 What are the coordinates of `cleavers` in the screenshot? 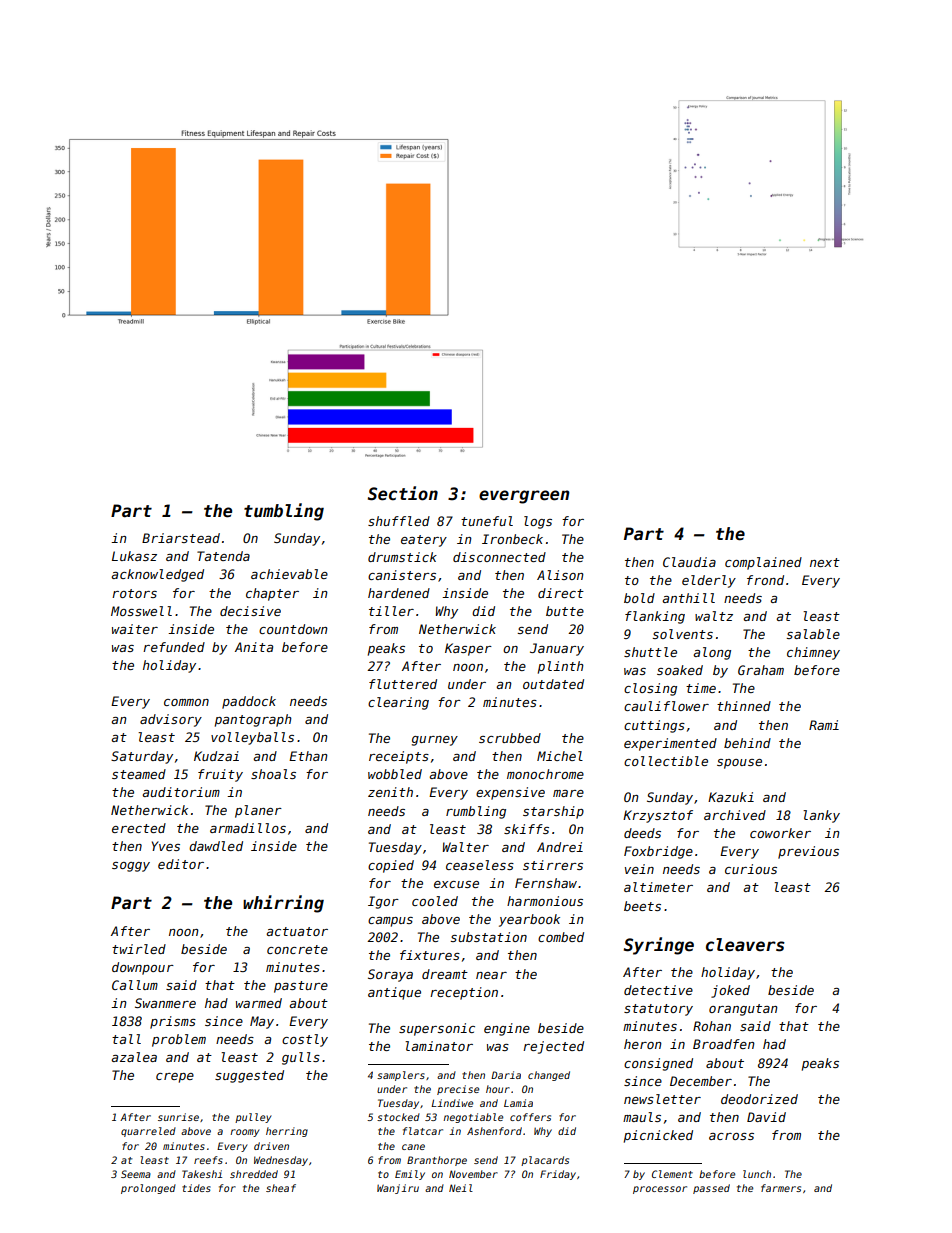 It's located at (745, 945).
